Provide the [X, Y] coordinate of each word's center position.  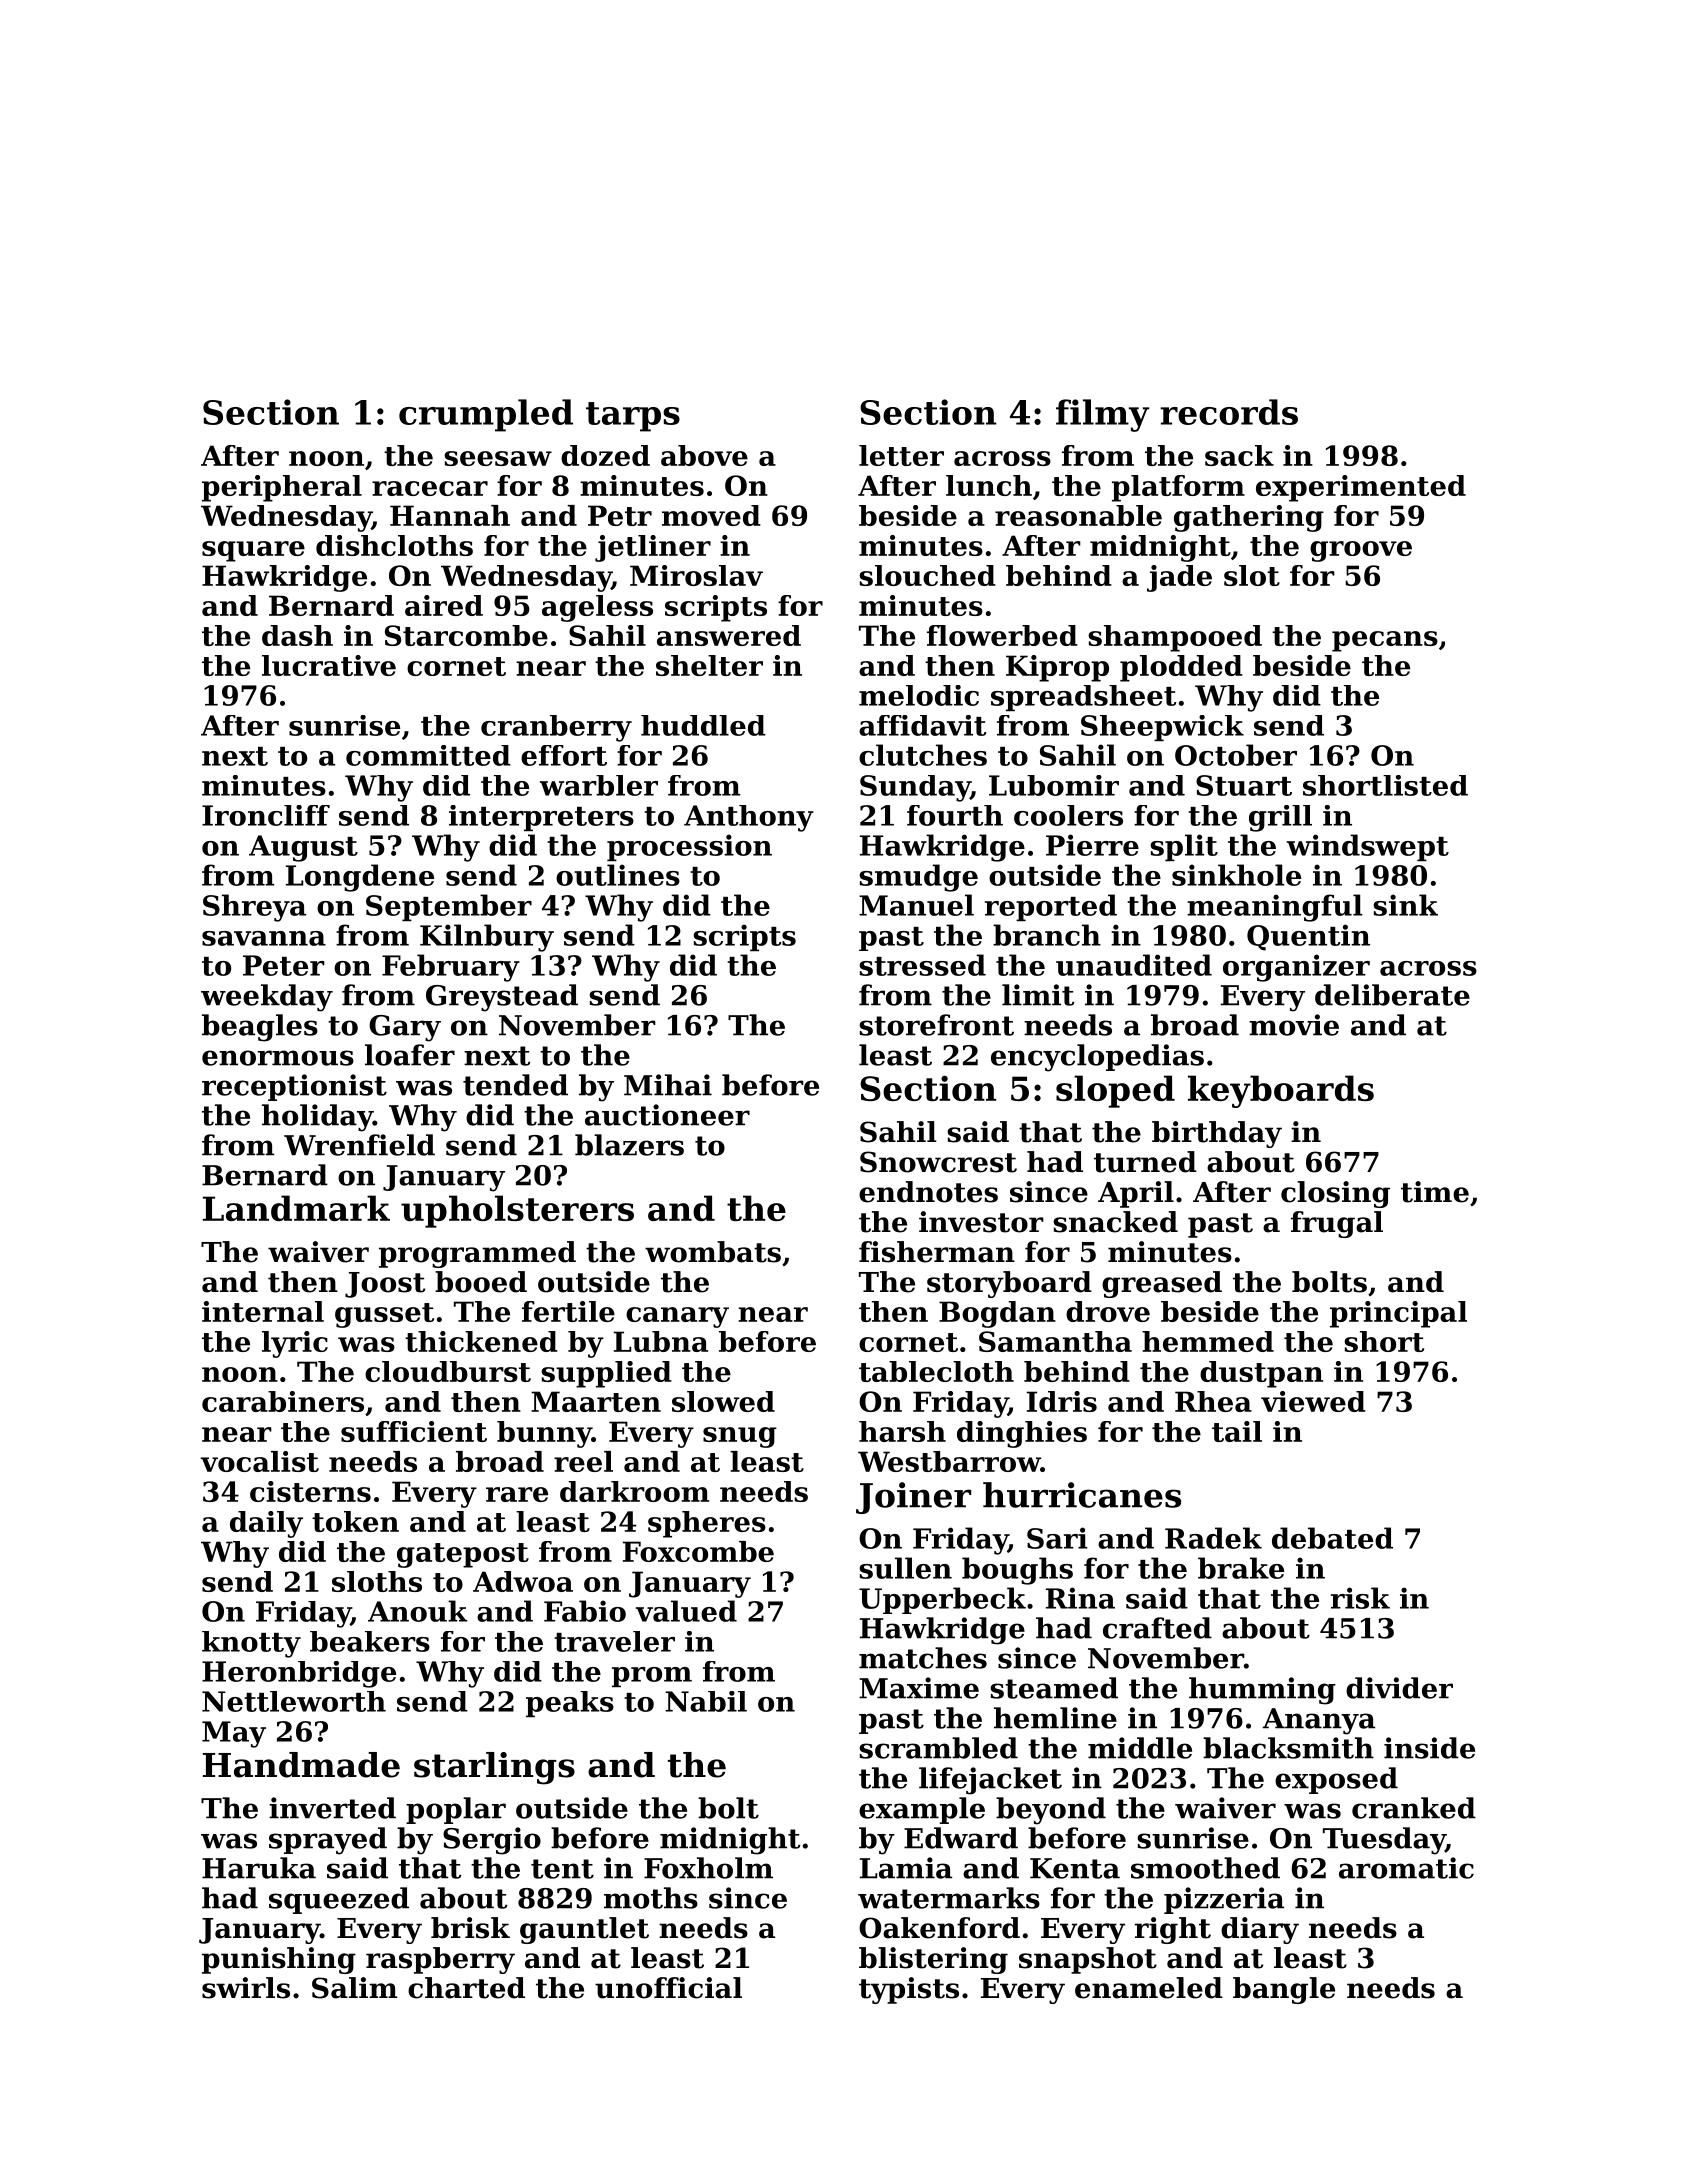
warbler [599, 785]
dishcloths [394, 545]
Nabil [706, 1701]
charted [466, 1988]
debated [1332, 1538]
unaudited [1134, 965]
